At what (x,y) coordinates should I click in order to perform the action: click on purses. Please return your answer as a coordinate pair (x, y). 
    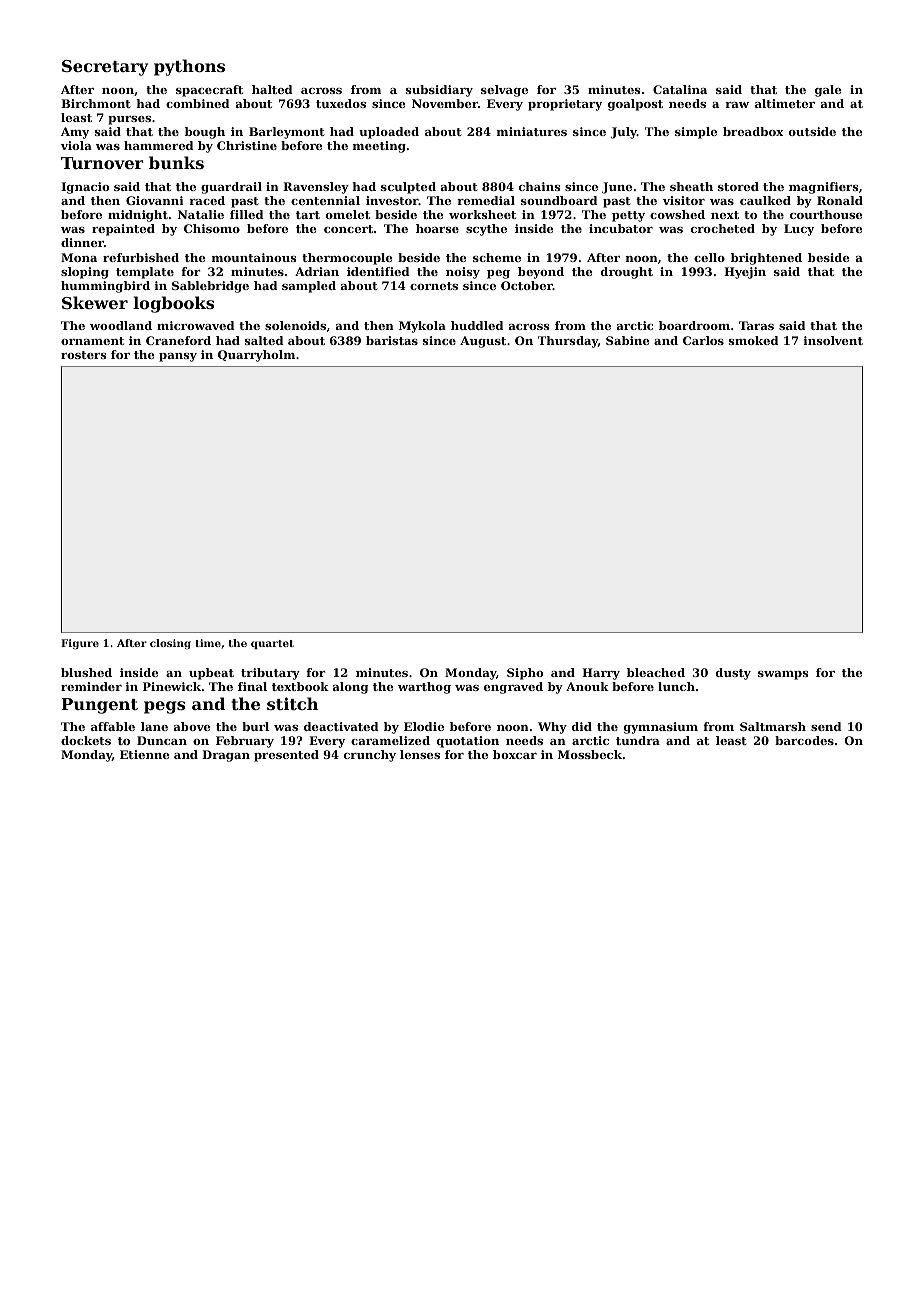
    Looking at the image, I should click on (129, 120).
